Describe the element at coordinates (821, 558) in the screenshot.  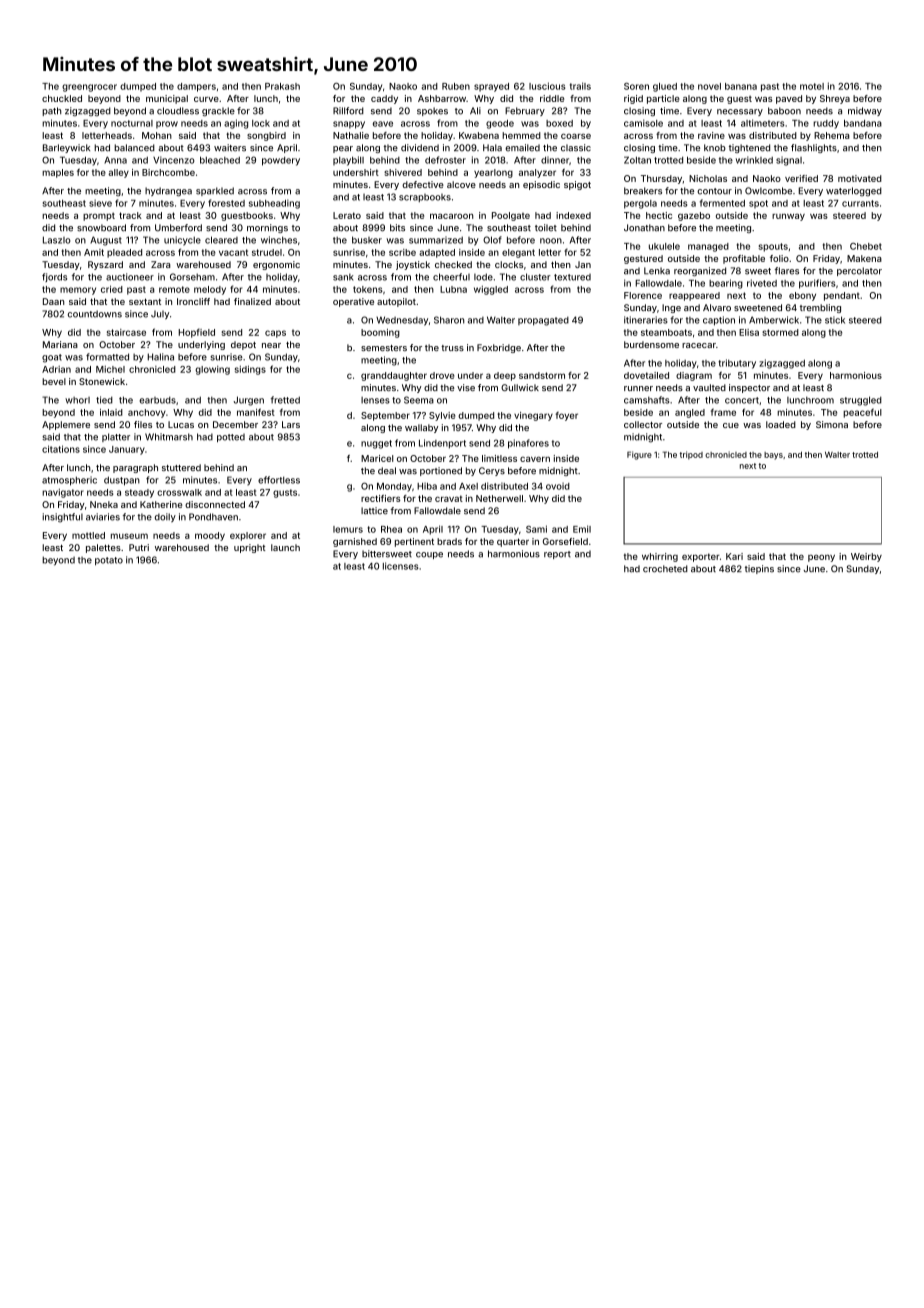
I see `peony` at that location.
